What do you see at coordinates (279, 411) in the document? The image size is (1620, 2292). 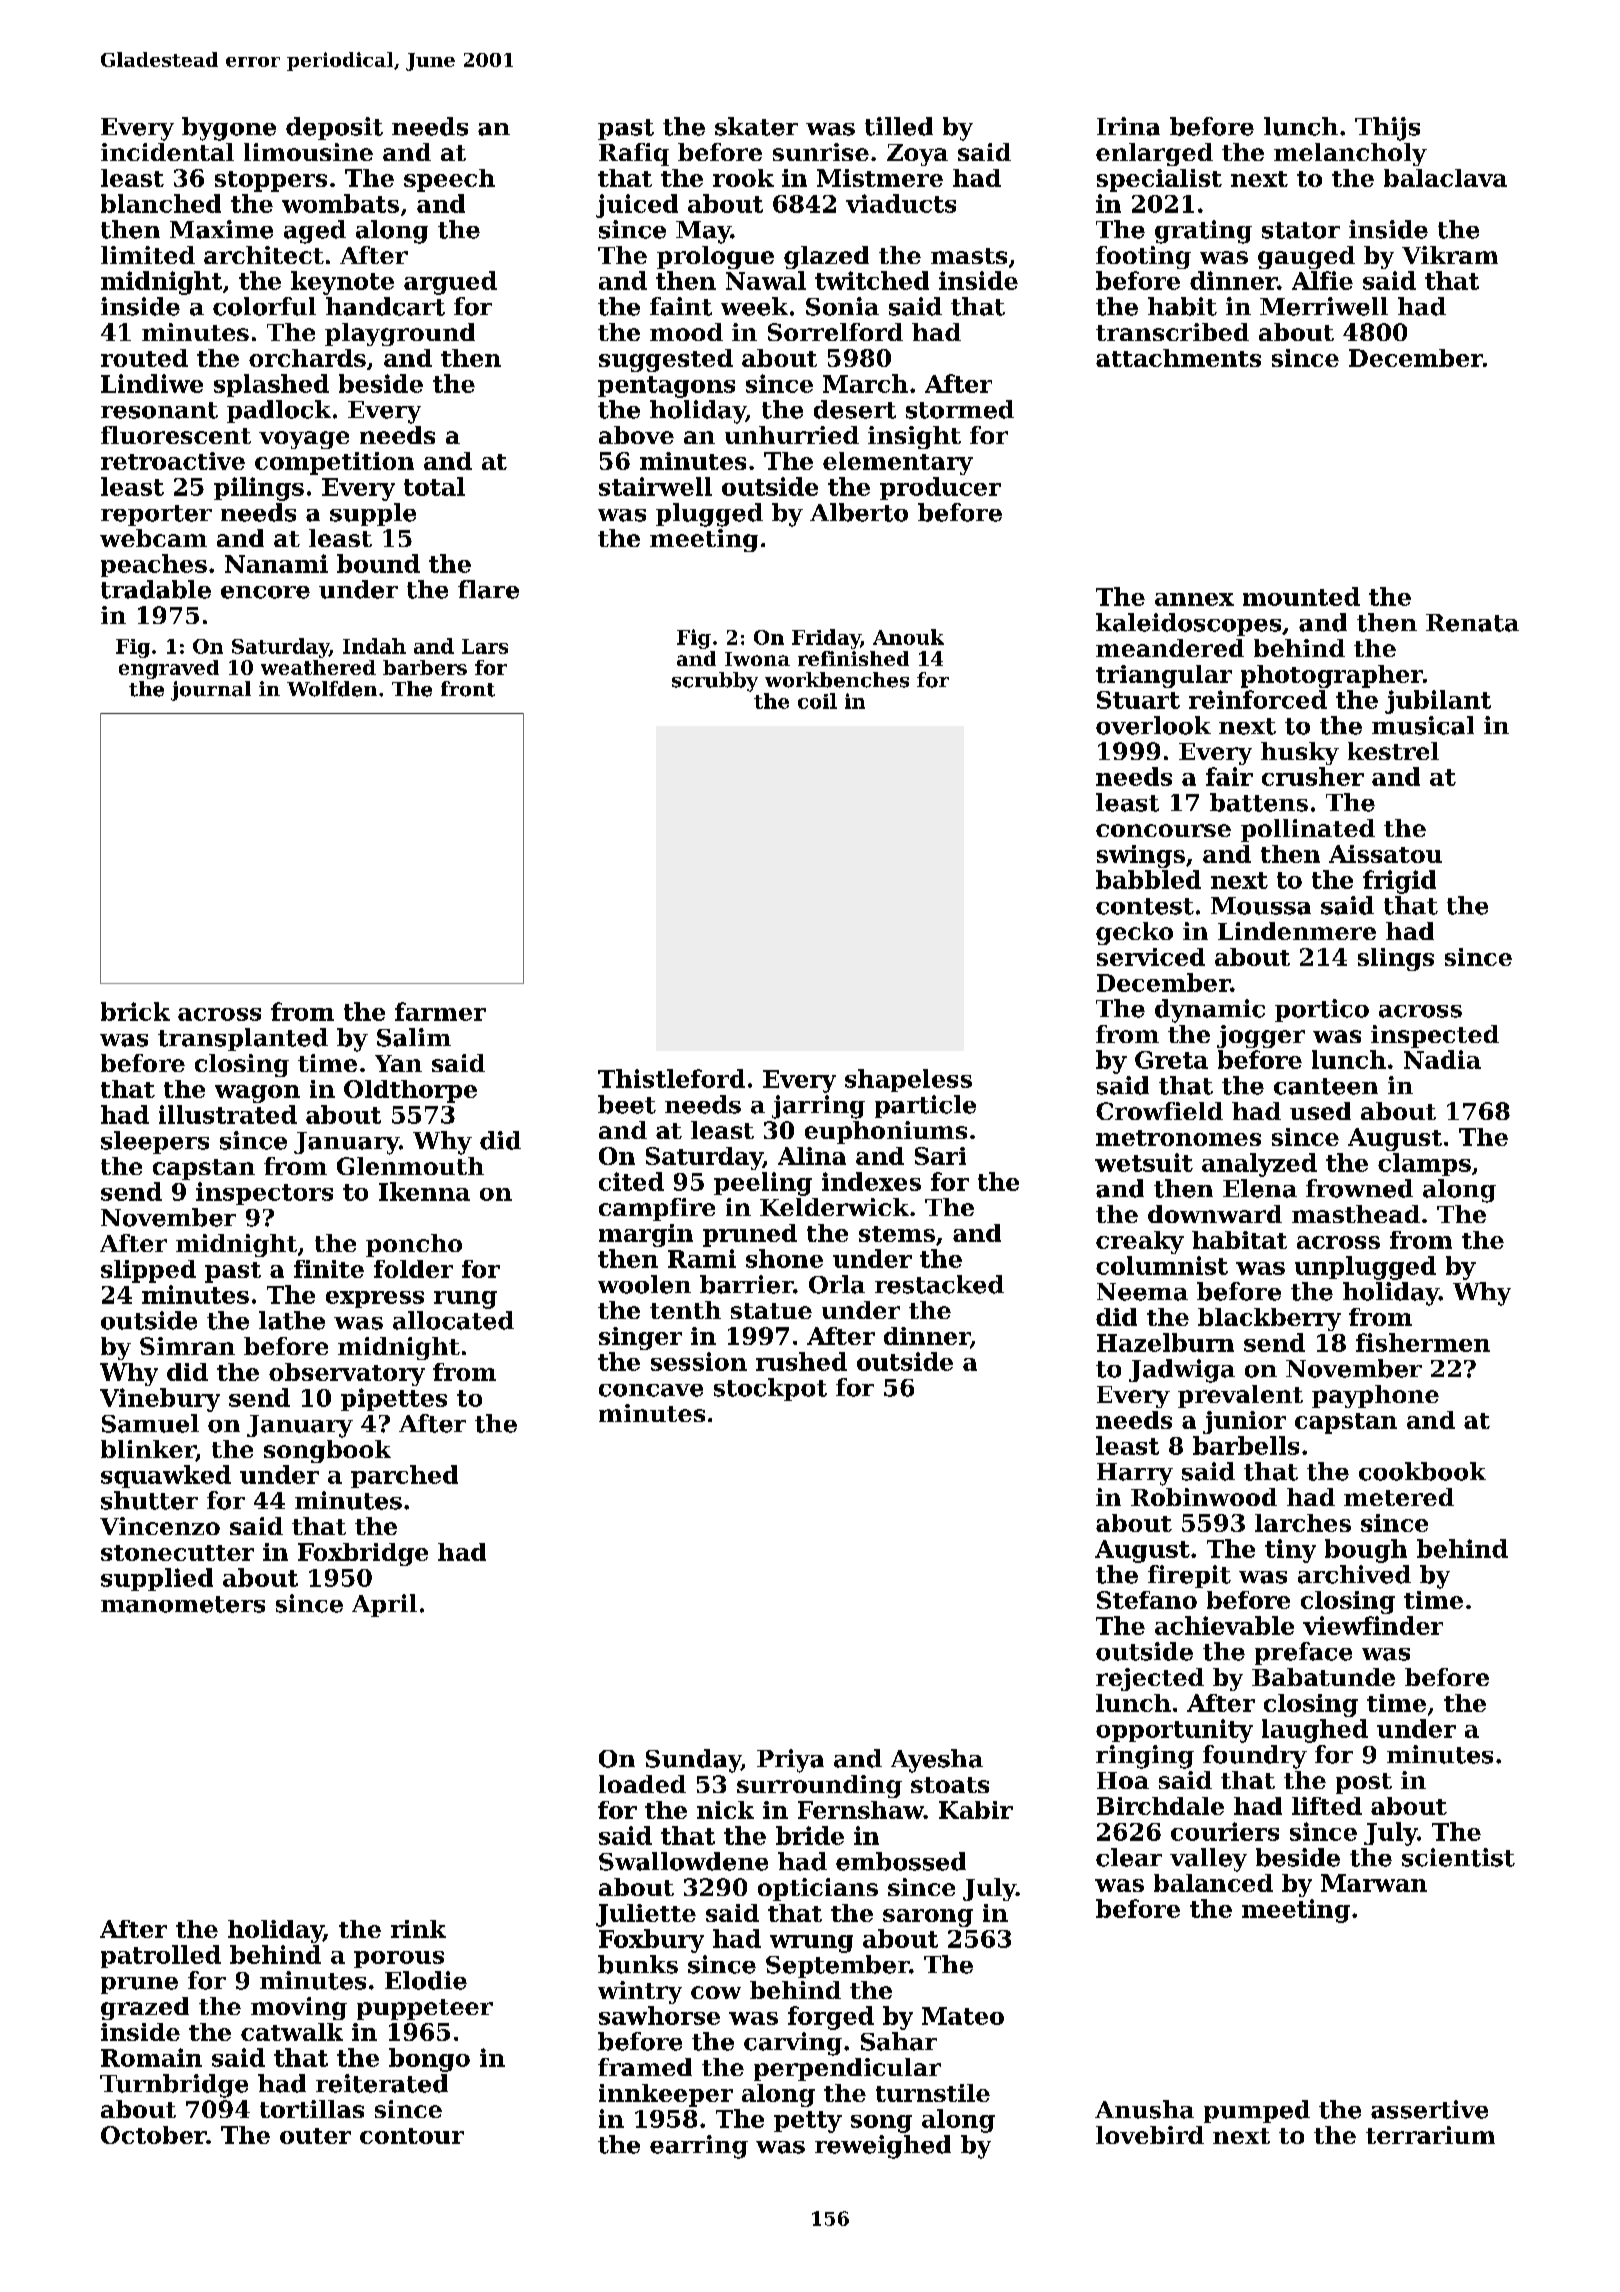 I see `padlock` at bounding box center [279, 411].
